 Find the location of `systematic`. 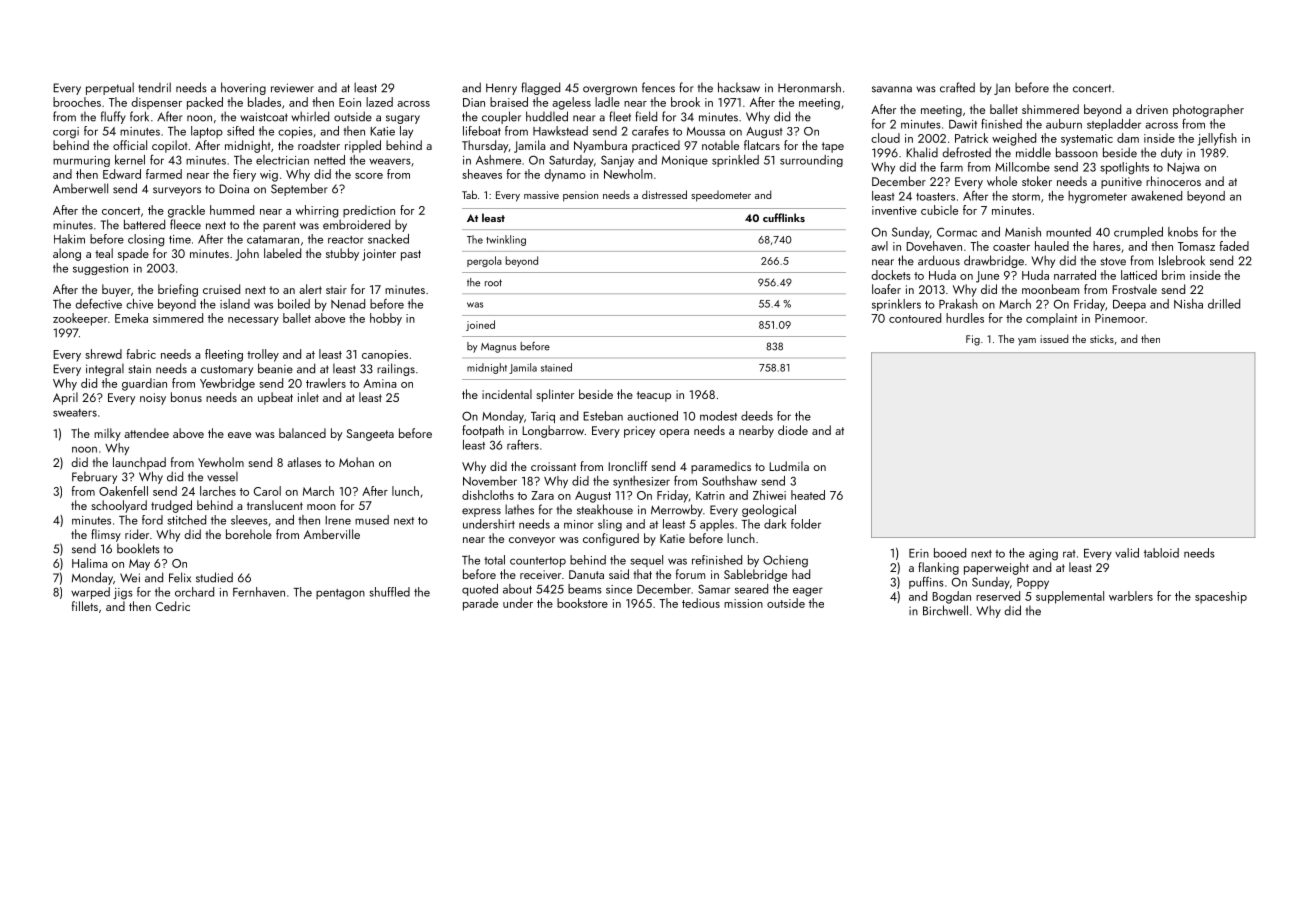

systematic is located at coordinates (1087, 140).
